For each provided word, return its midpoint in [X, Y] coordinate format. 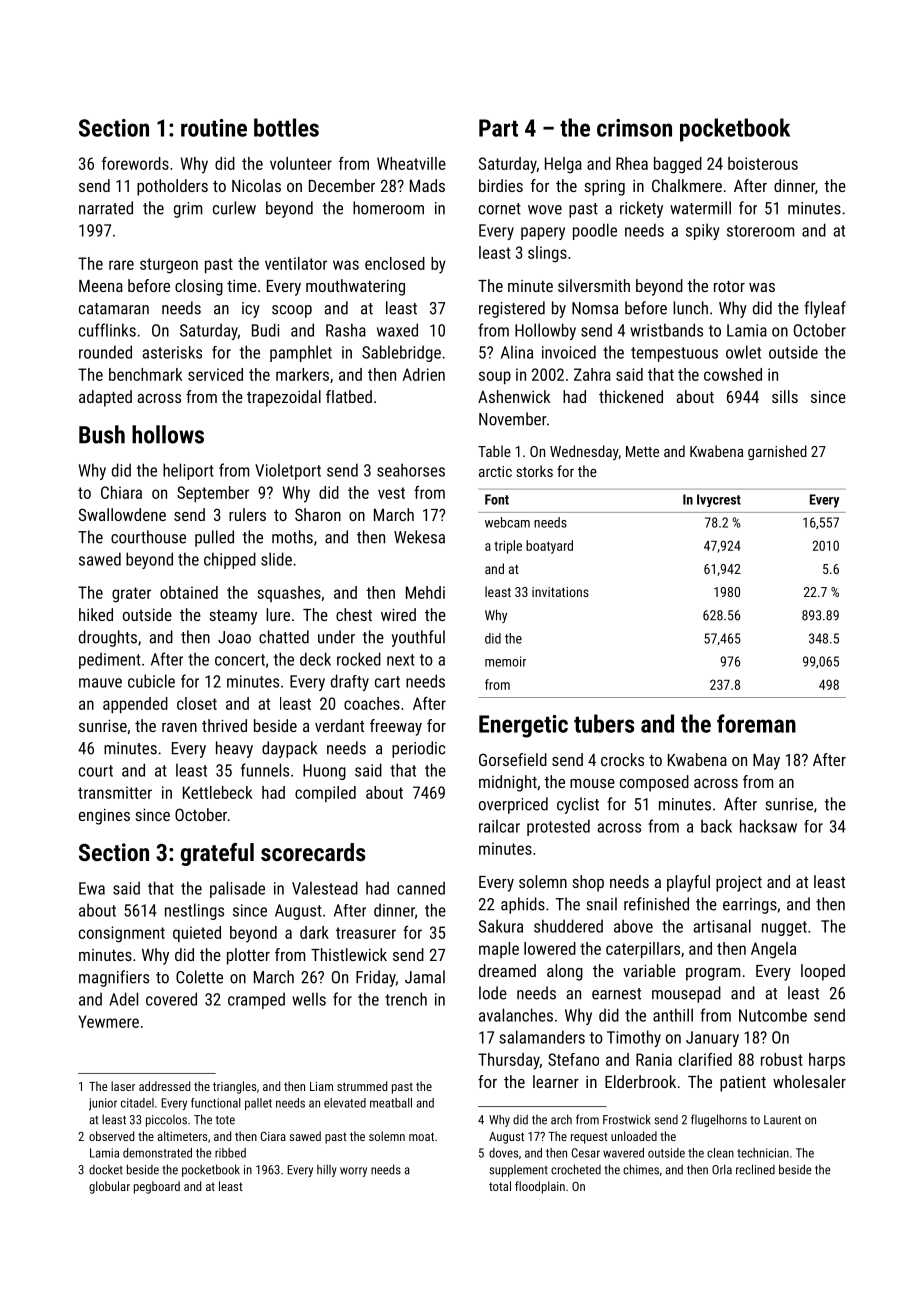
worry [353, 1172]
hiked [96, 614]
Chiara [121, 492]
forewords [135, 163]
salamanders [542, 1037]
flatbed [349, 396]
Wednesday [584, 452]
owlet [743, 352]
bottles [286, 127]
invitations [560, 592]
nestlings [194, 911]
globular [109, 1187]
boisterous [763, 163]
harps [827, 1061]
